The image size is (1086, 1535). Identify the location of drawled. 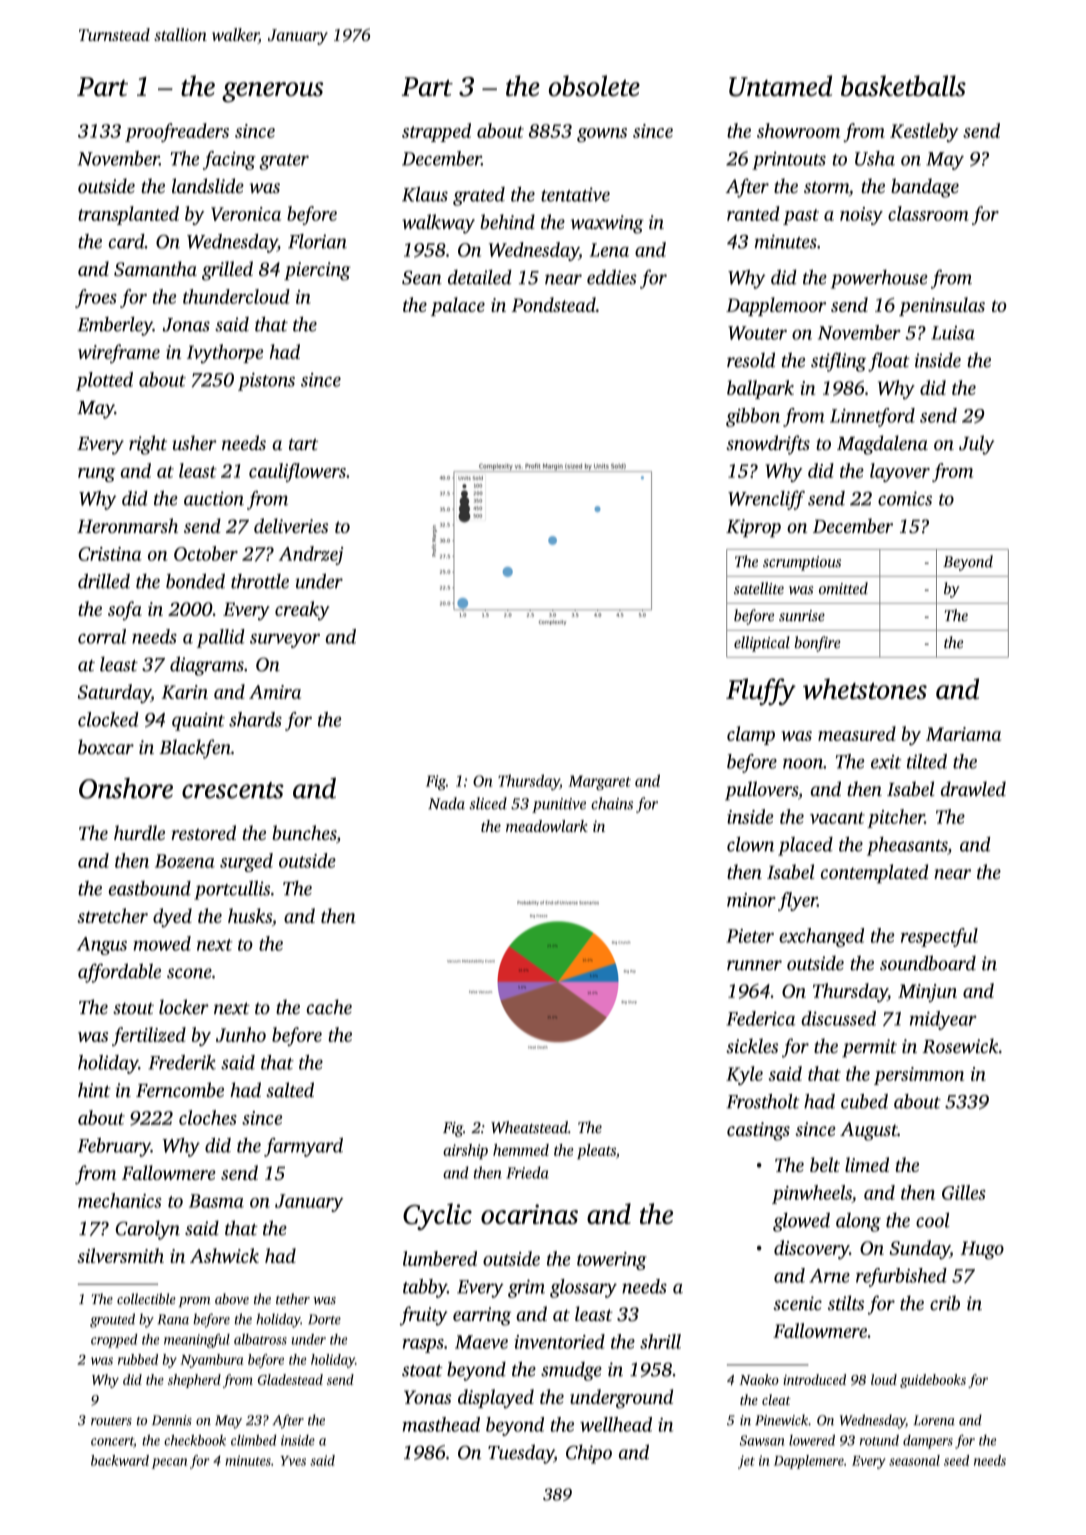
(973, 788).
